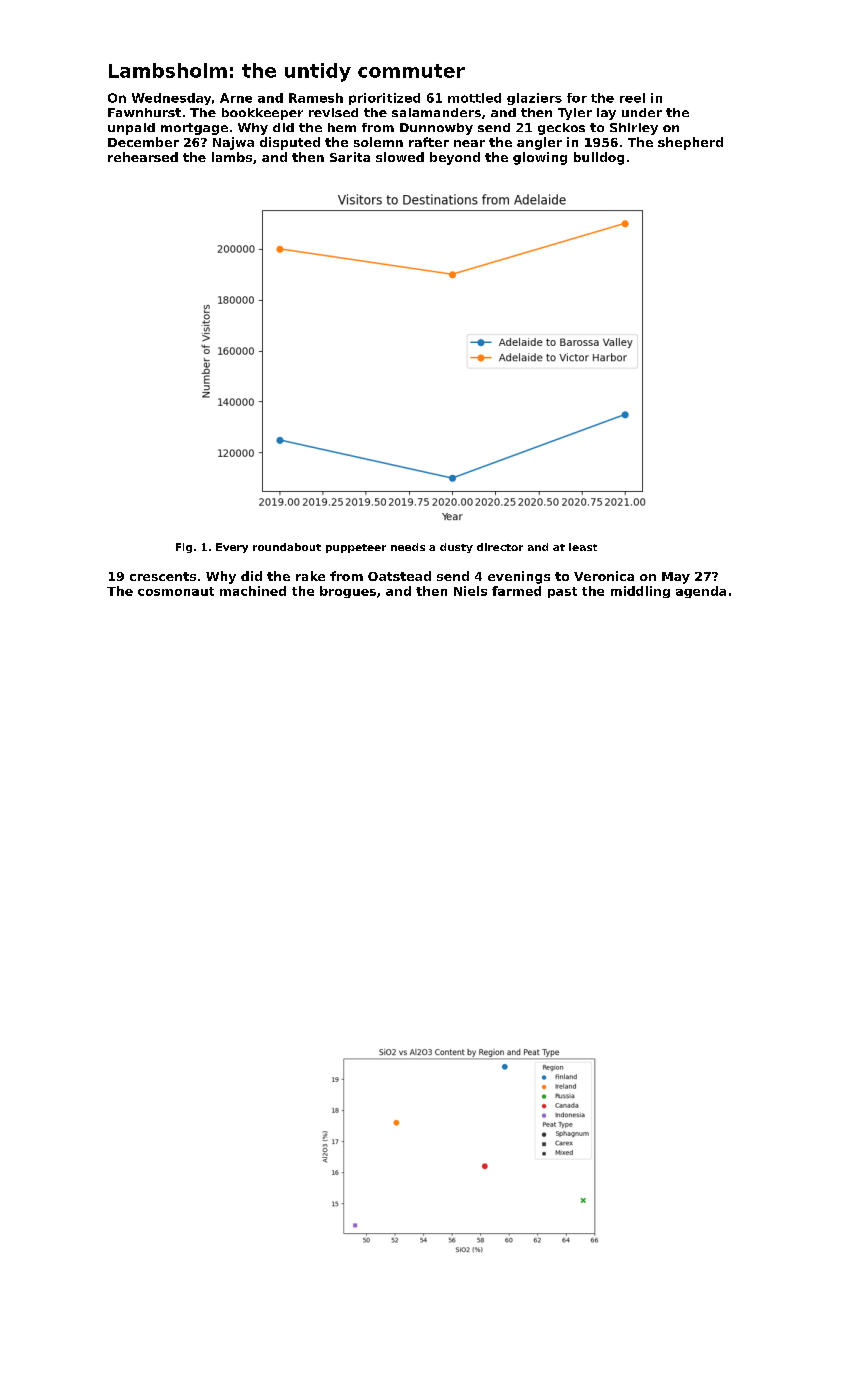  Describe the element at coordinates (583, 547) in the screenshot. I see `least` at that location.
